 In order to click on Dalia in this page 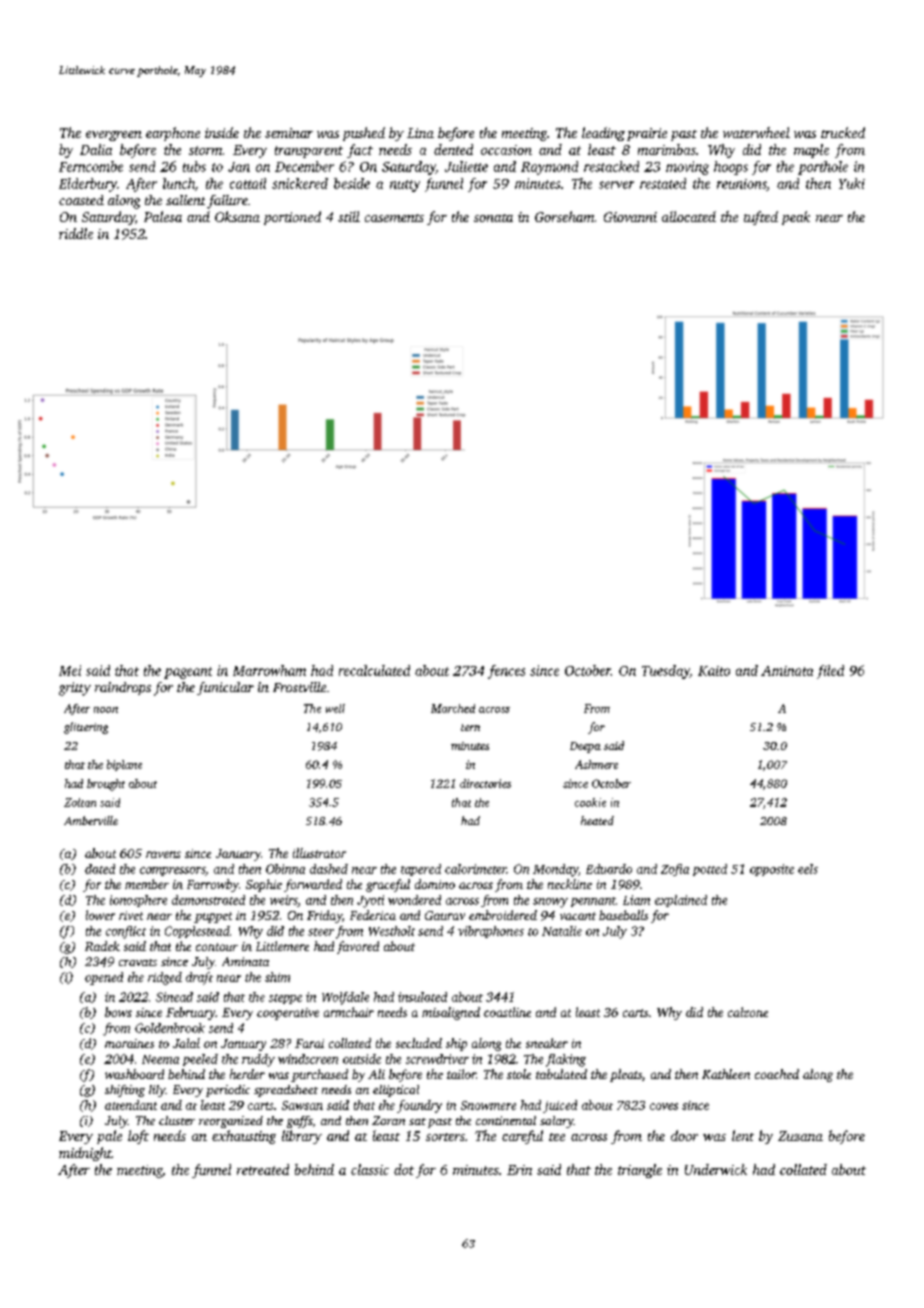, I will do `click(96, 149)`.
